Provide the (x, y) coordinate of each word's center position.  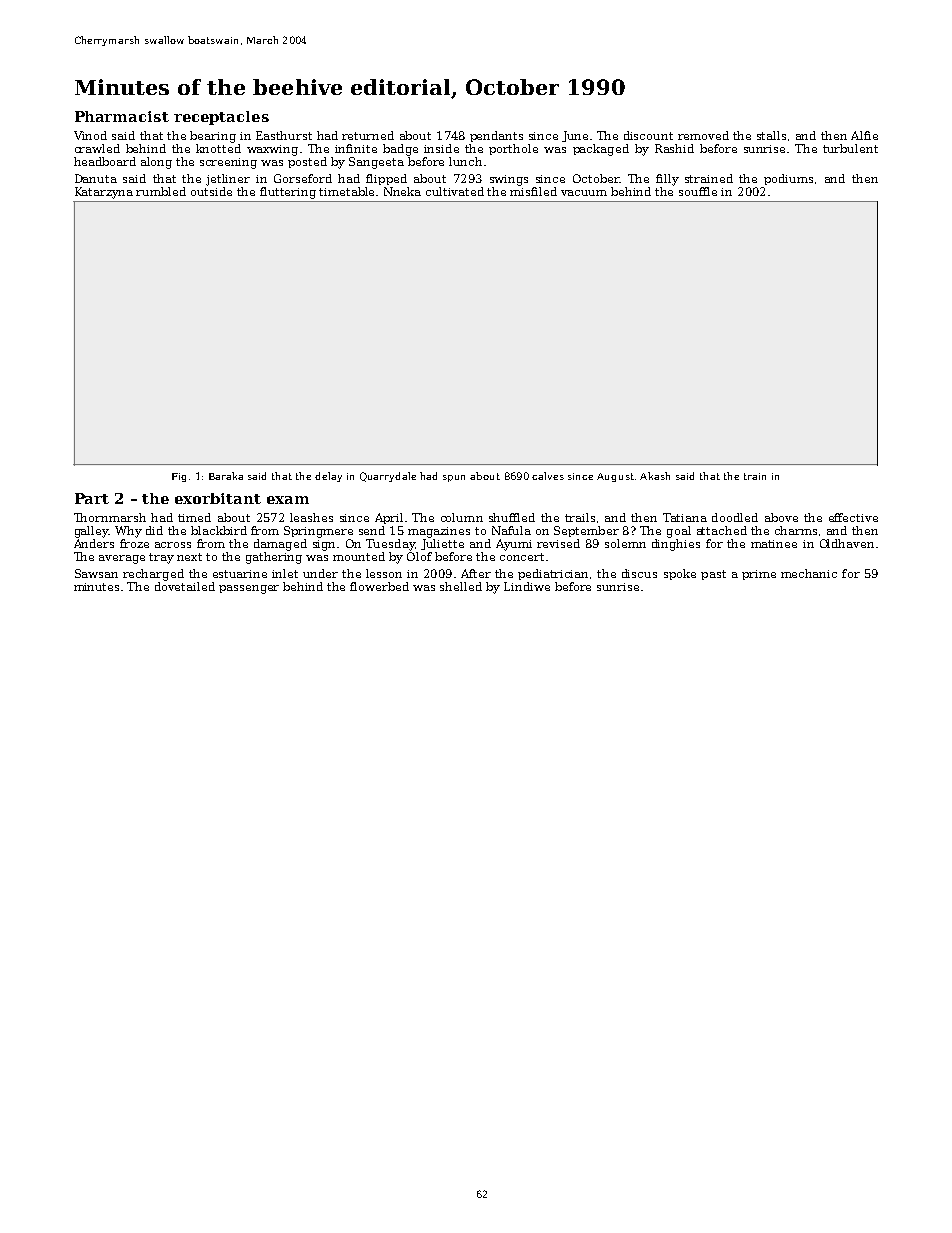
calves (548, 476)
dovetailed (185, 586)
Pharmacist (122, 116)
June (575, 136)
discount (648, 135)
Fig (179, 477)
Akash (655, 476)
